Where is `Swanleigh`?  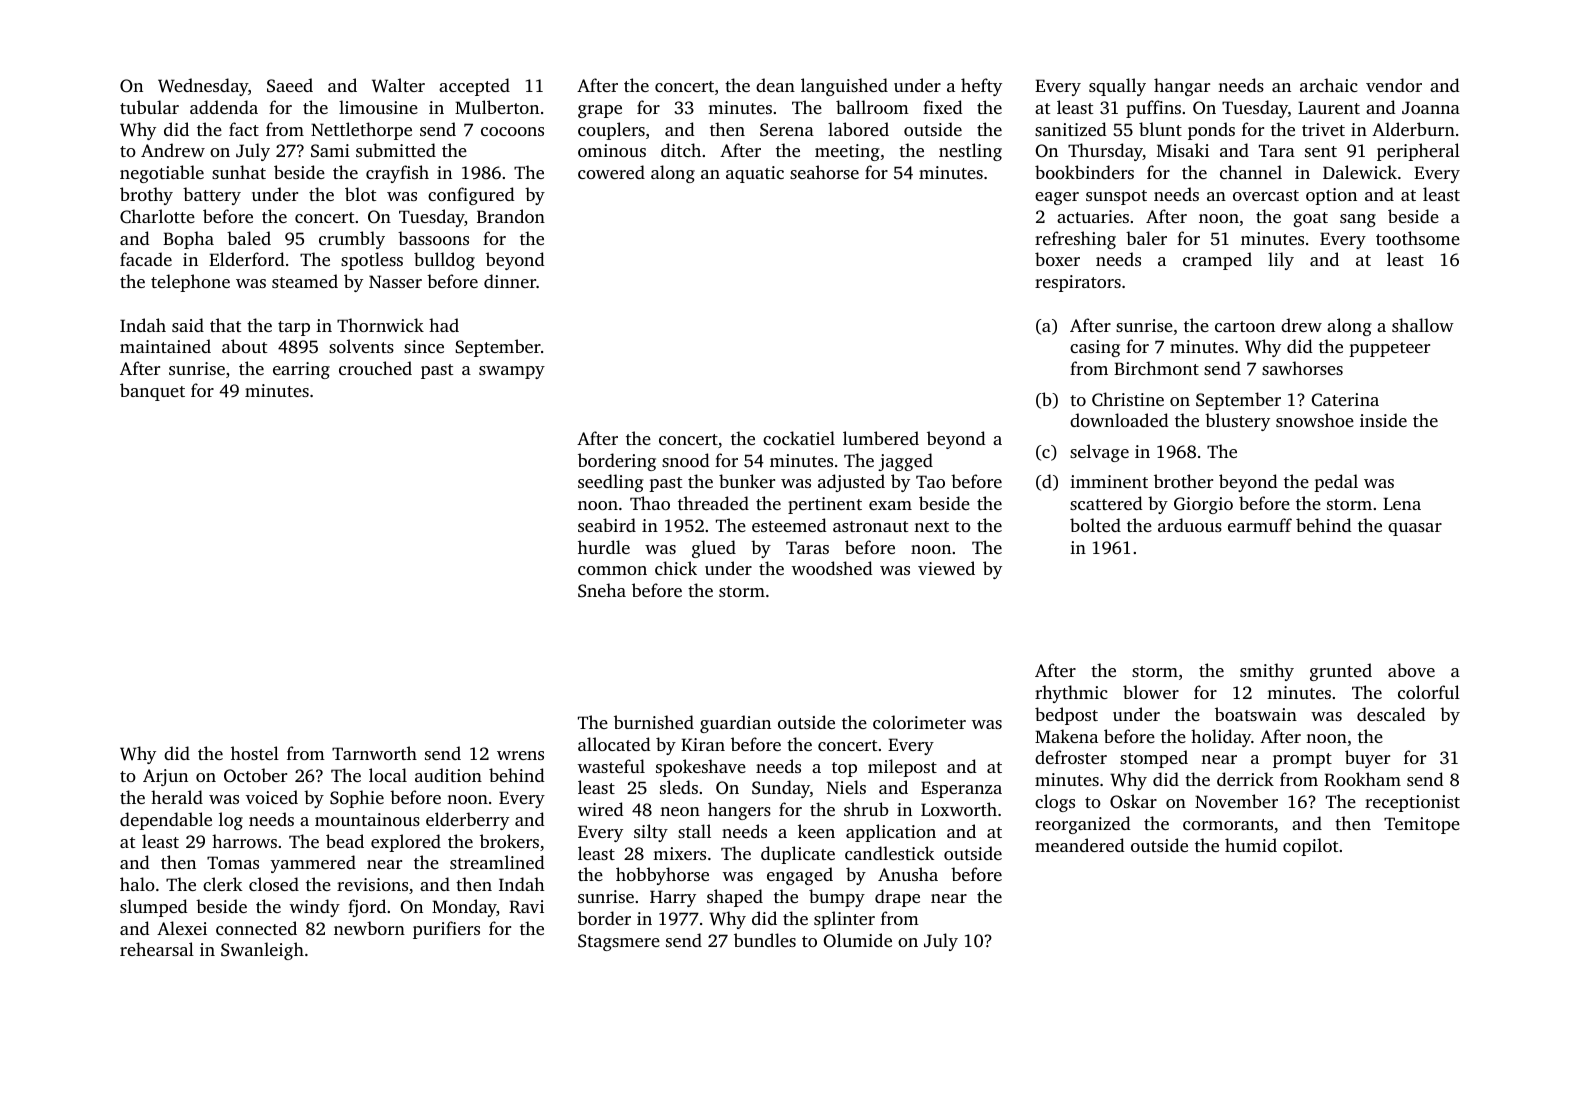
Swanleigh is located at coordinates (262, 951).
